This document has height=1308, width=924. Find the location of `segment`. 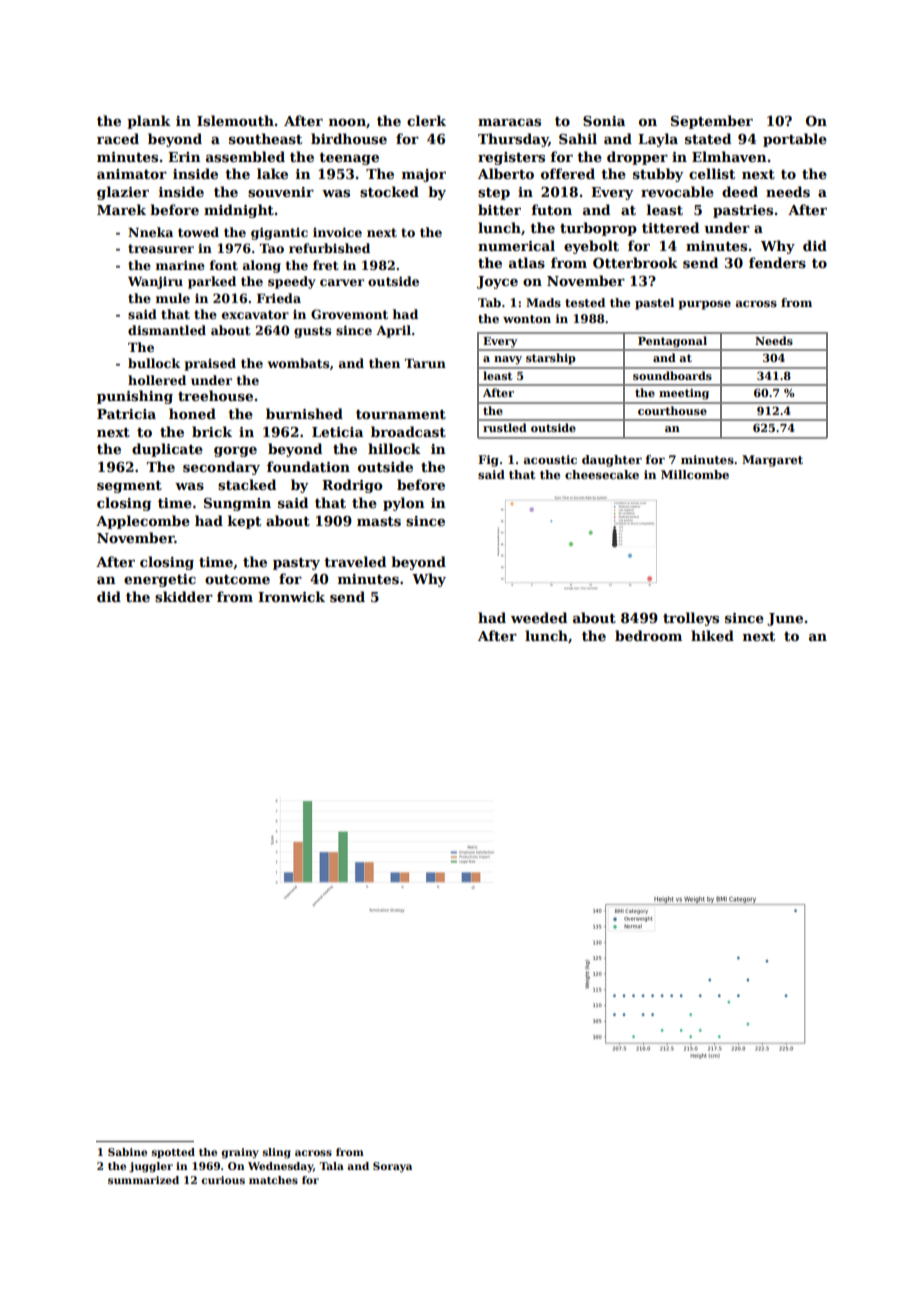

segment is located at coordinates (129, 487).
